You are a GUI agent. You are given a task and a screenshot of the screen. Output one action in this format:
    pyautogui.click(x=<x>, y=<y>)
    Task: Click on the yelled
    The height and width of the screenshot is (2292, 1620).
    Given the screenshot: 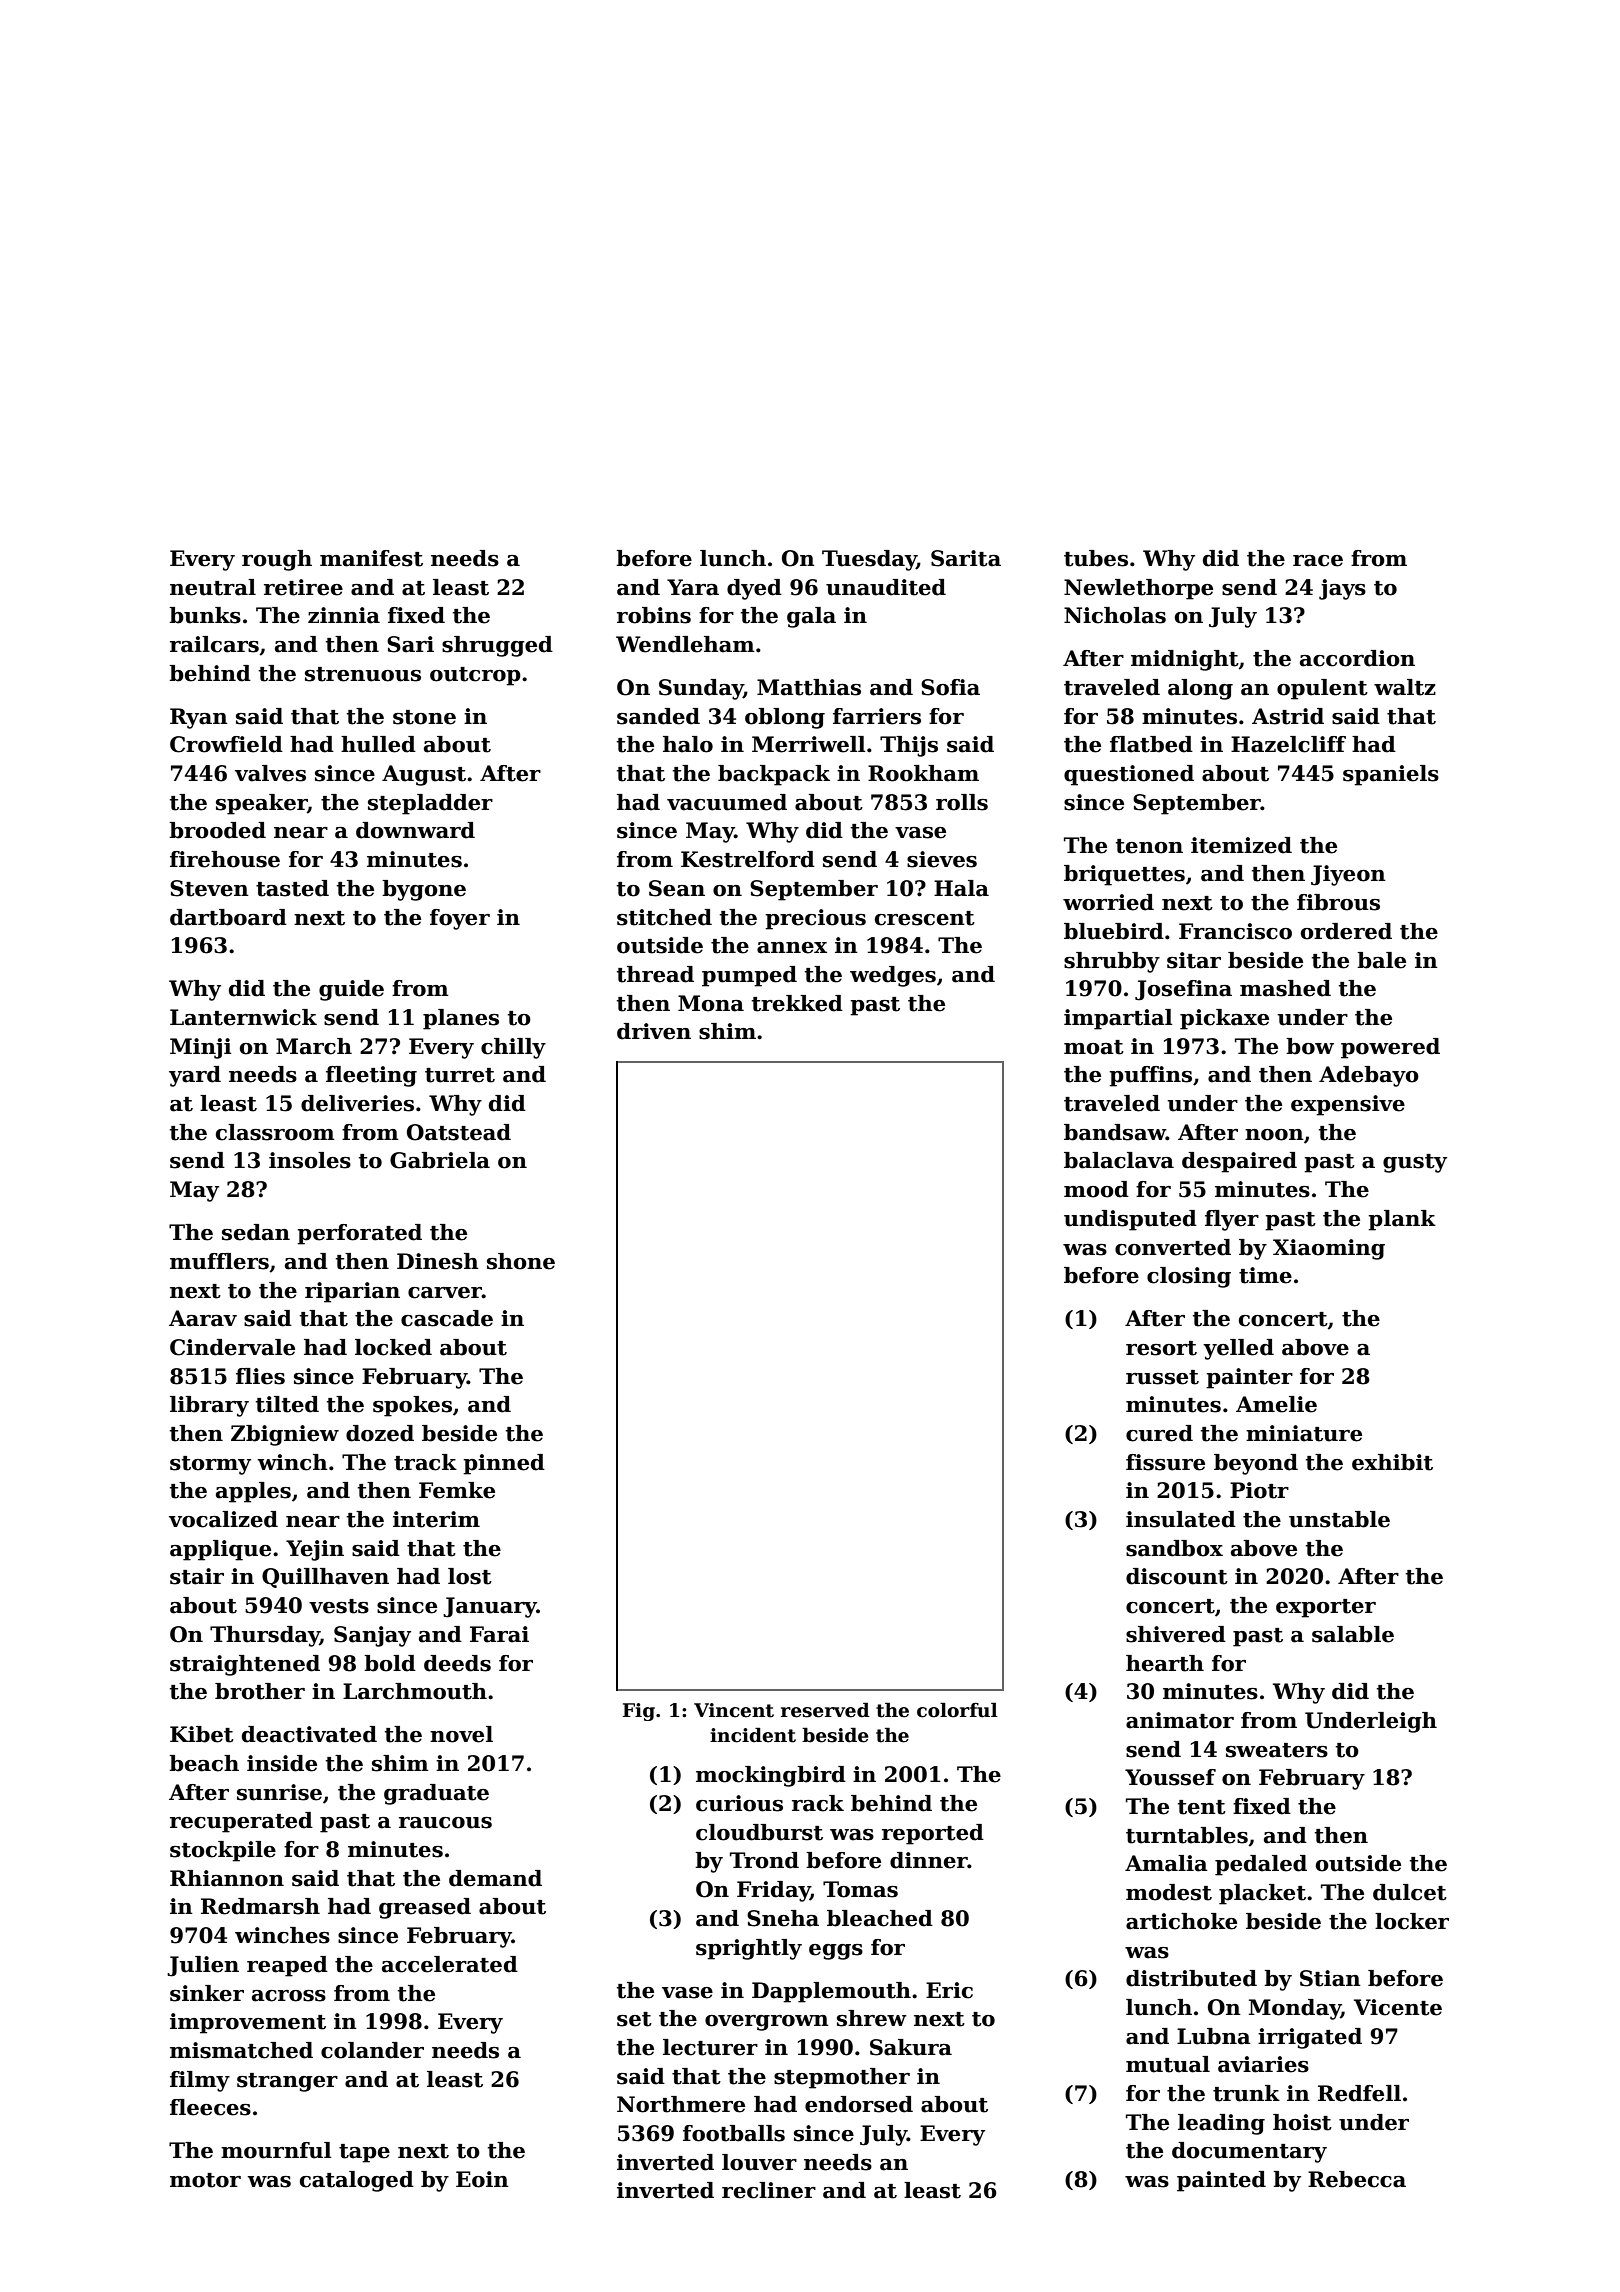 What is the action you would take?
    pyautogui.click(x=1238, y=1349)
